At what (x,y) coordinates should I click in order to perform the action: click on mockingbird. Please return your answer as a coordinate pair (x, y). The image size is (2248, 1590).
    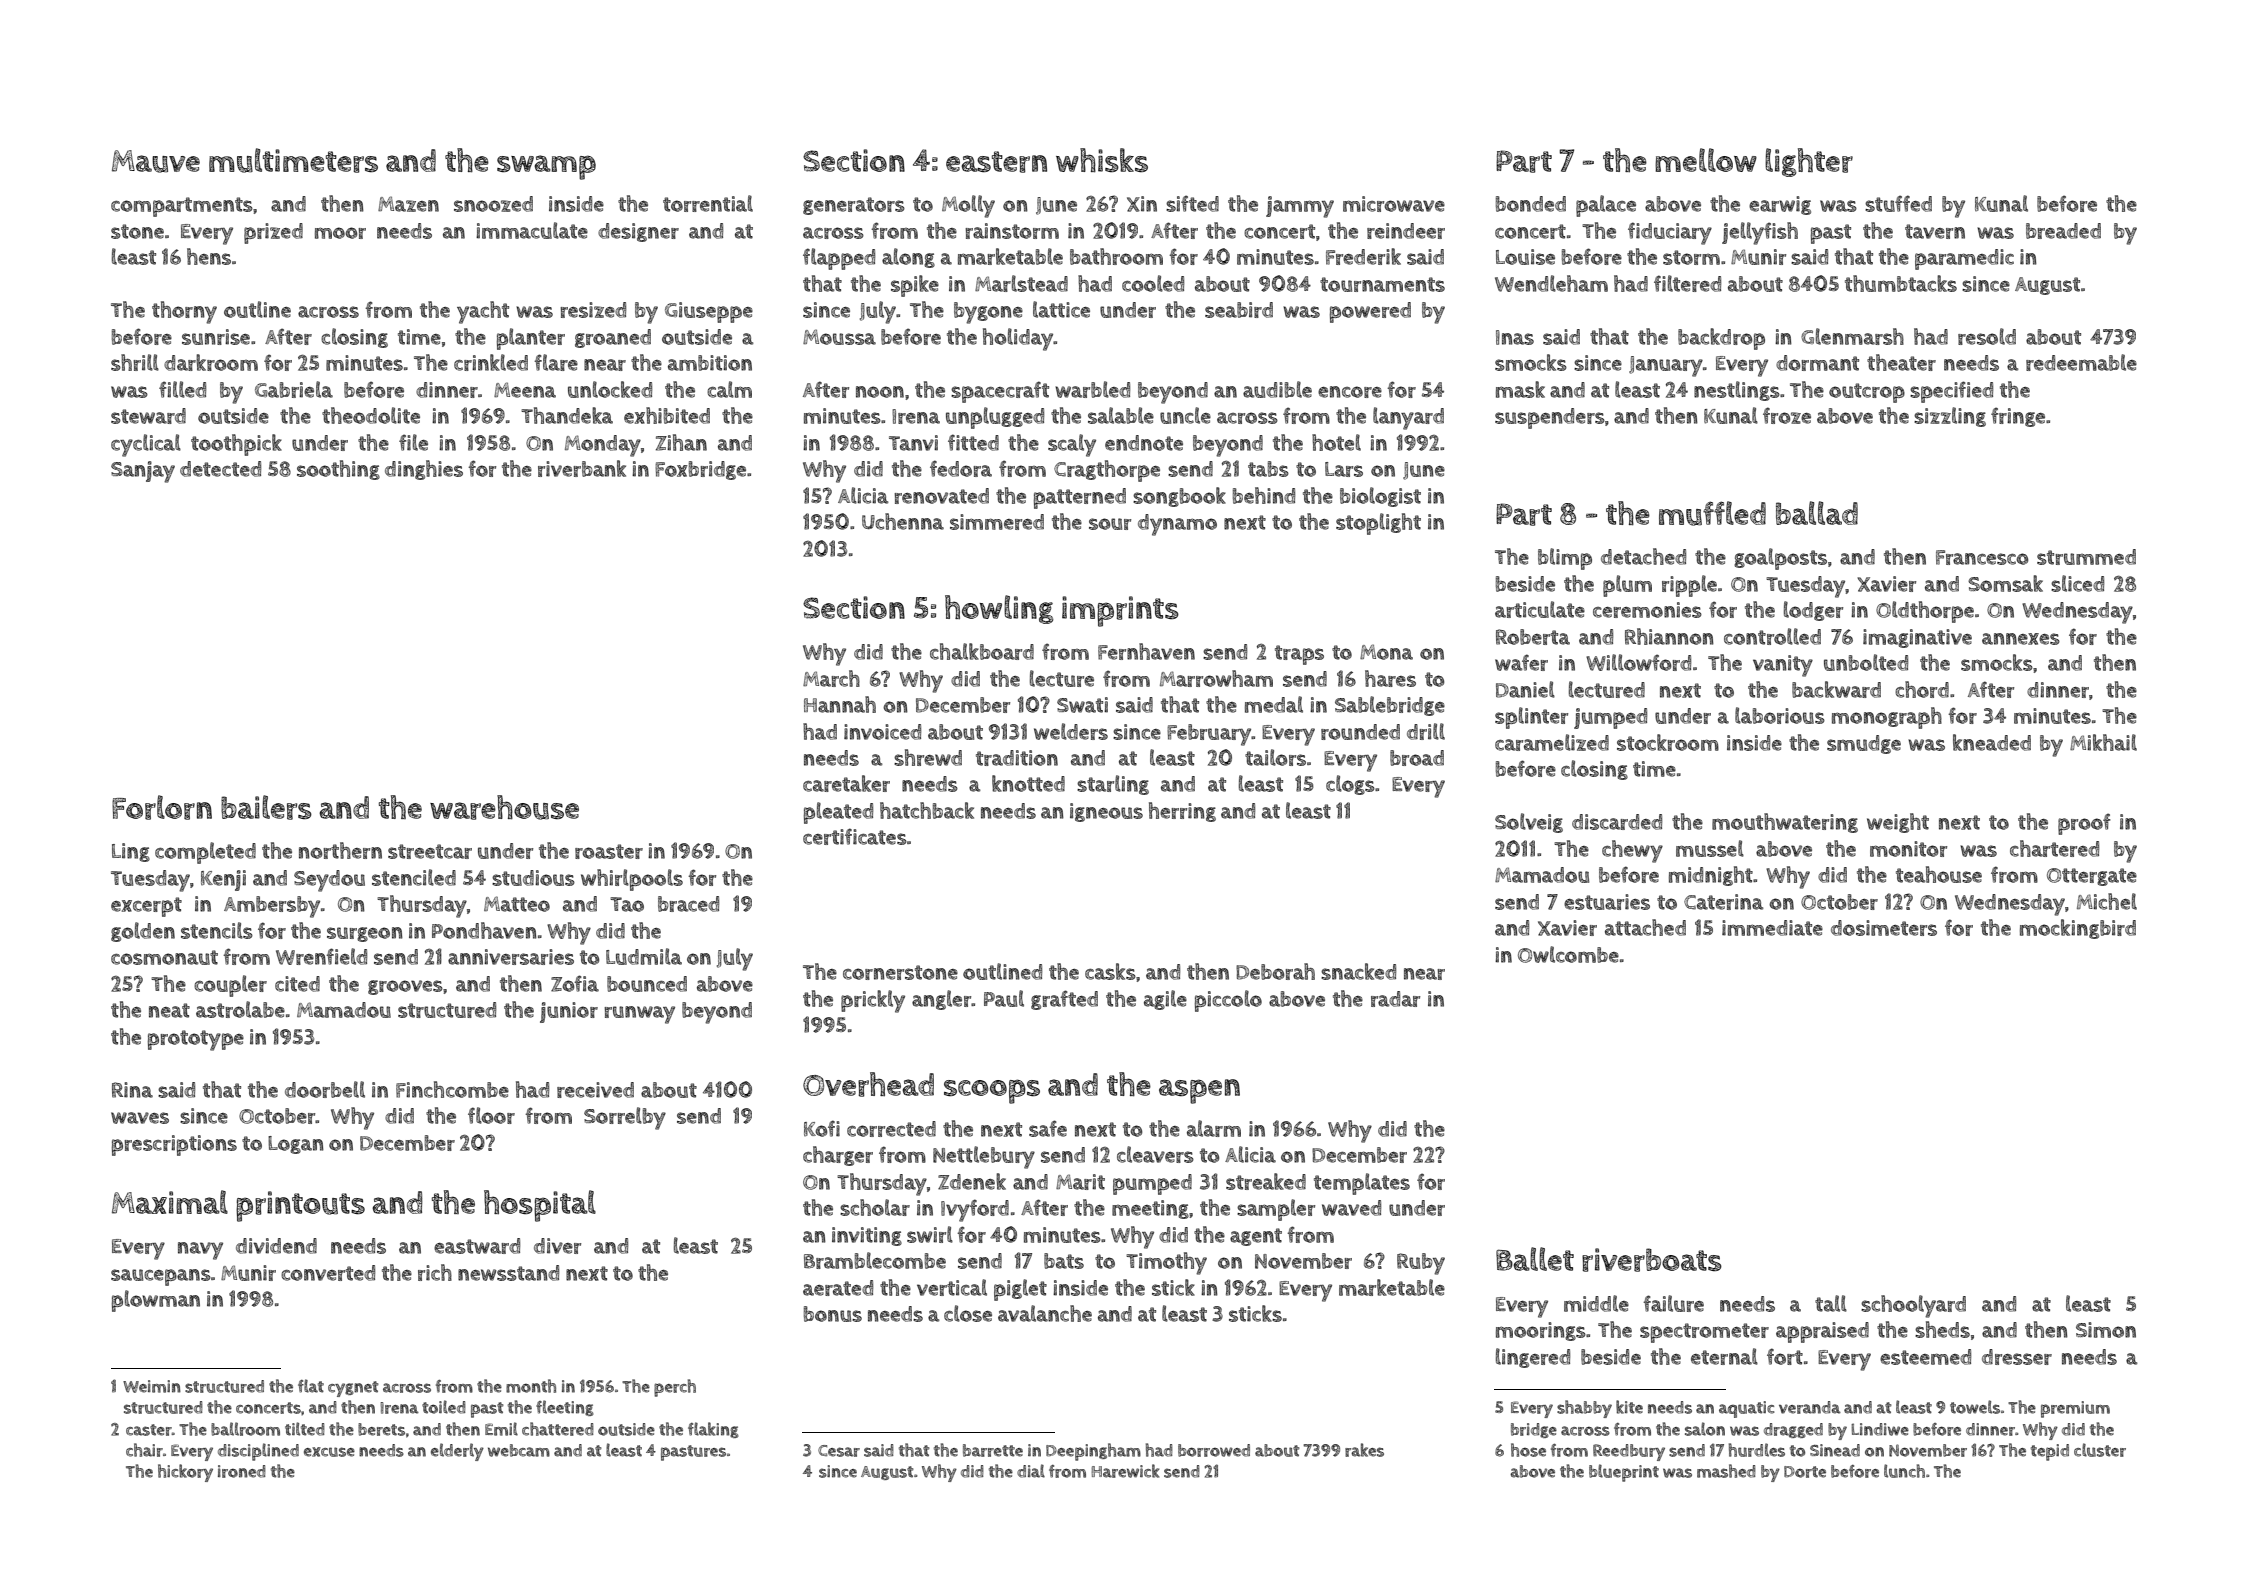
    Looking at the image, I should click on (2078, 929).
